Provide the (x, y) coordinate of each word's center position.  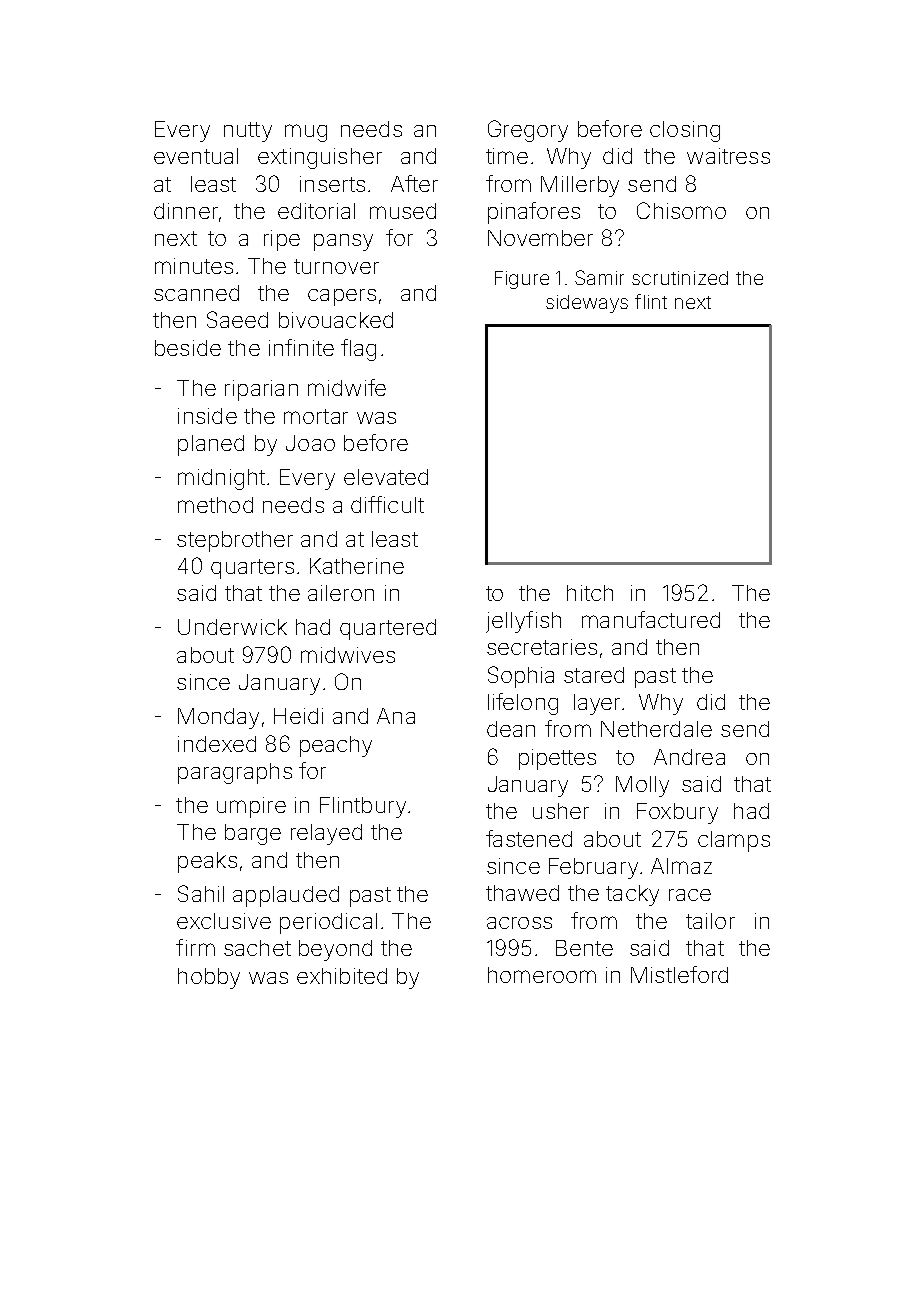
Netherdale (656, 729)
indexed (217, 744)
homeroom (542, 975)
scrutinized (680, 278)
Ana (396, 716)
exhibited (342, 976)
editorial (316, 211)
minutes (194, 266)
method (215, 505)
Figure (522, 280)
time (507, 156)
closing (685, 131)
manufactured (651, 619)
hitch (590, 593)
